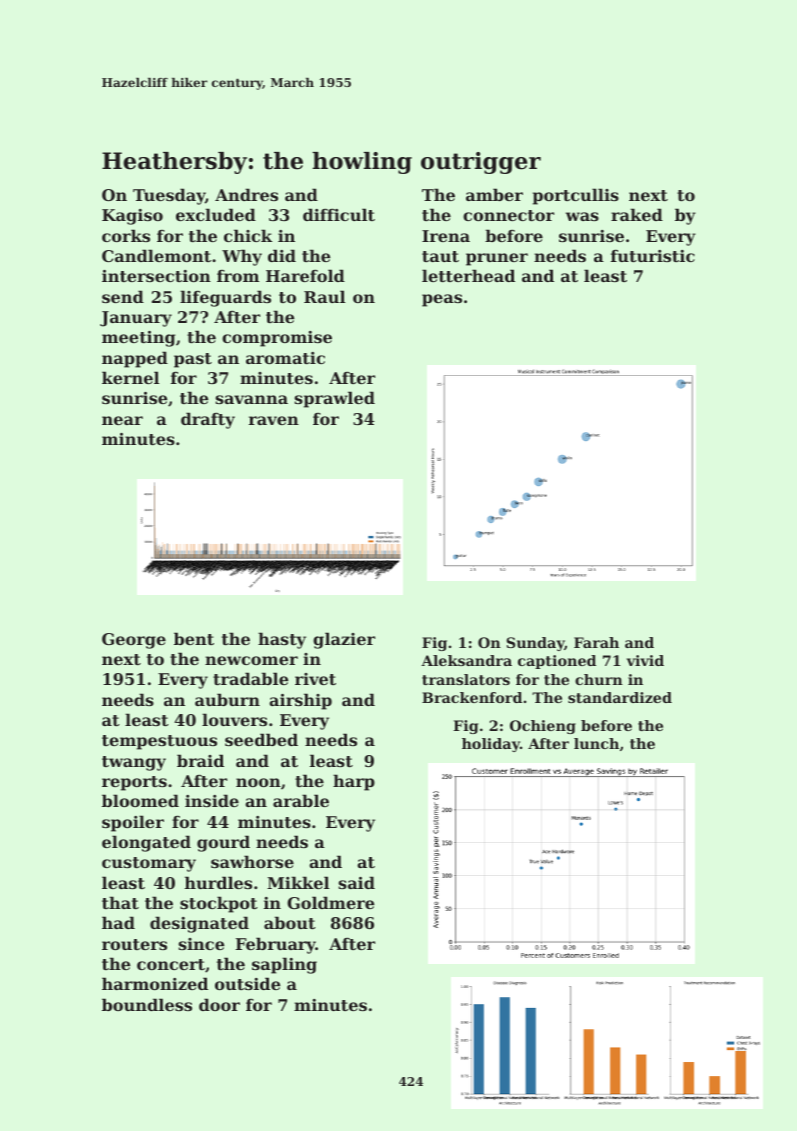  What do you see at coordinates (442, 300) in the screenshot?
I see `peas` at bounding box center [442, 300].
